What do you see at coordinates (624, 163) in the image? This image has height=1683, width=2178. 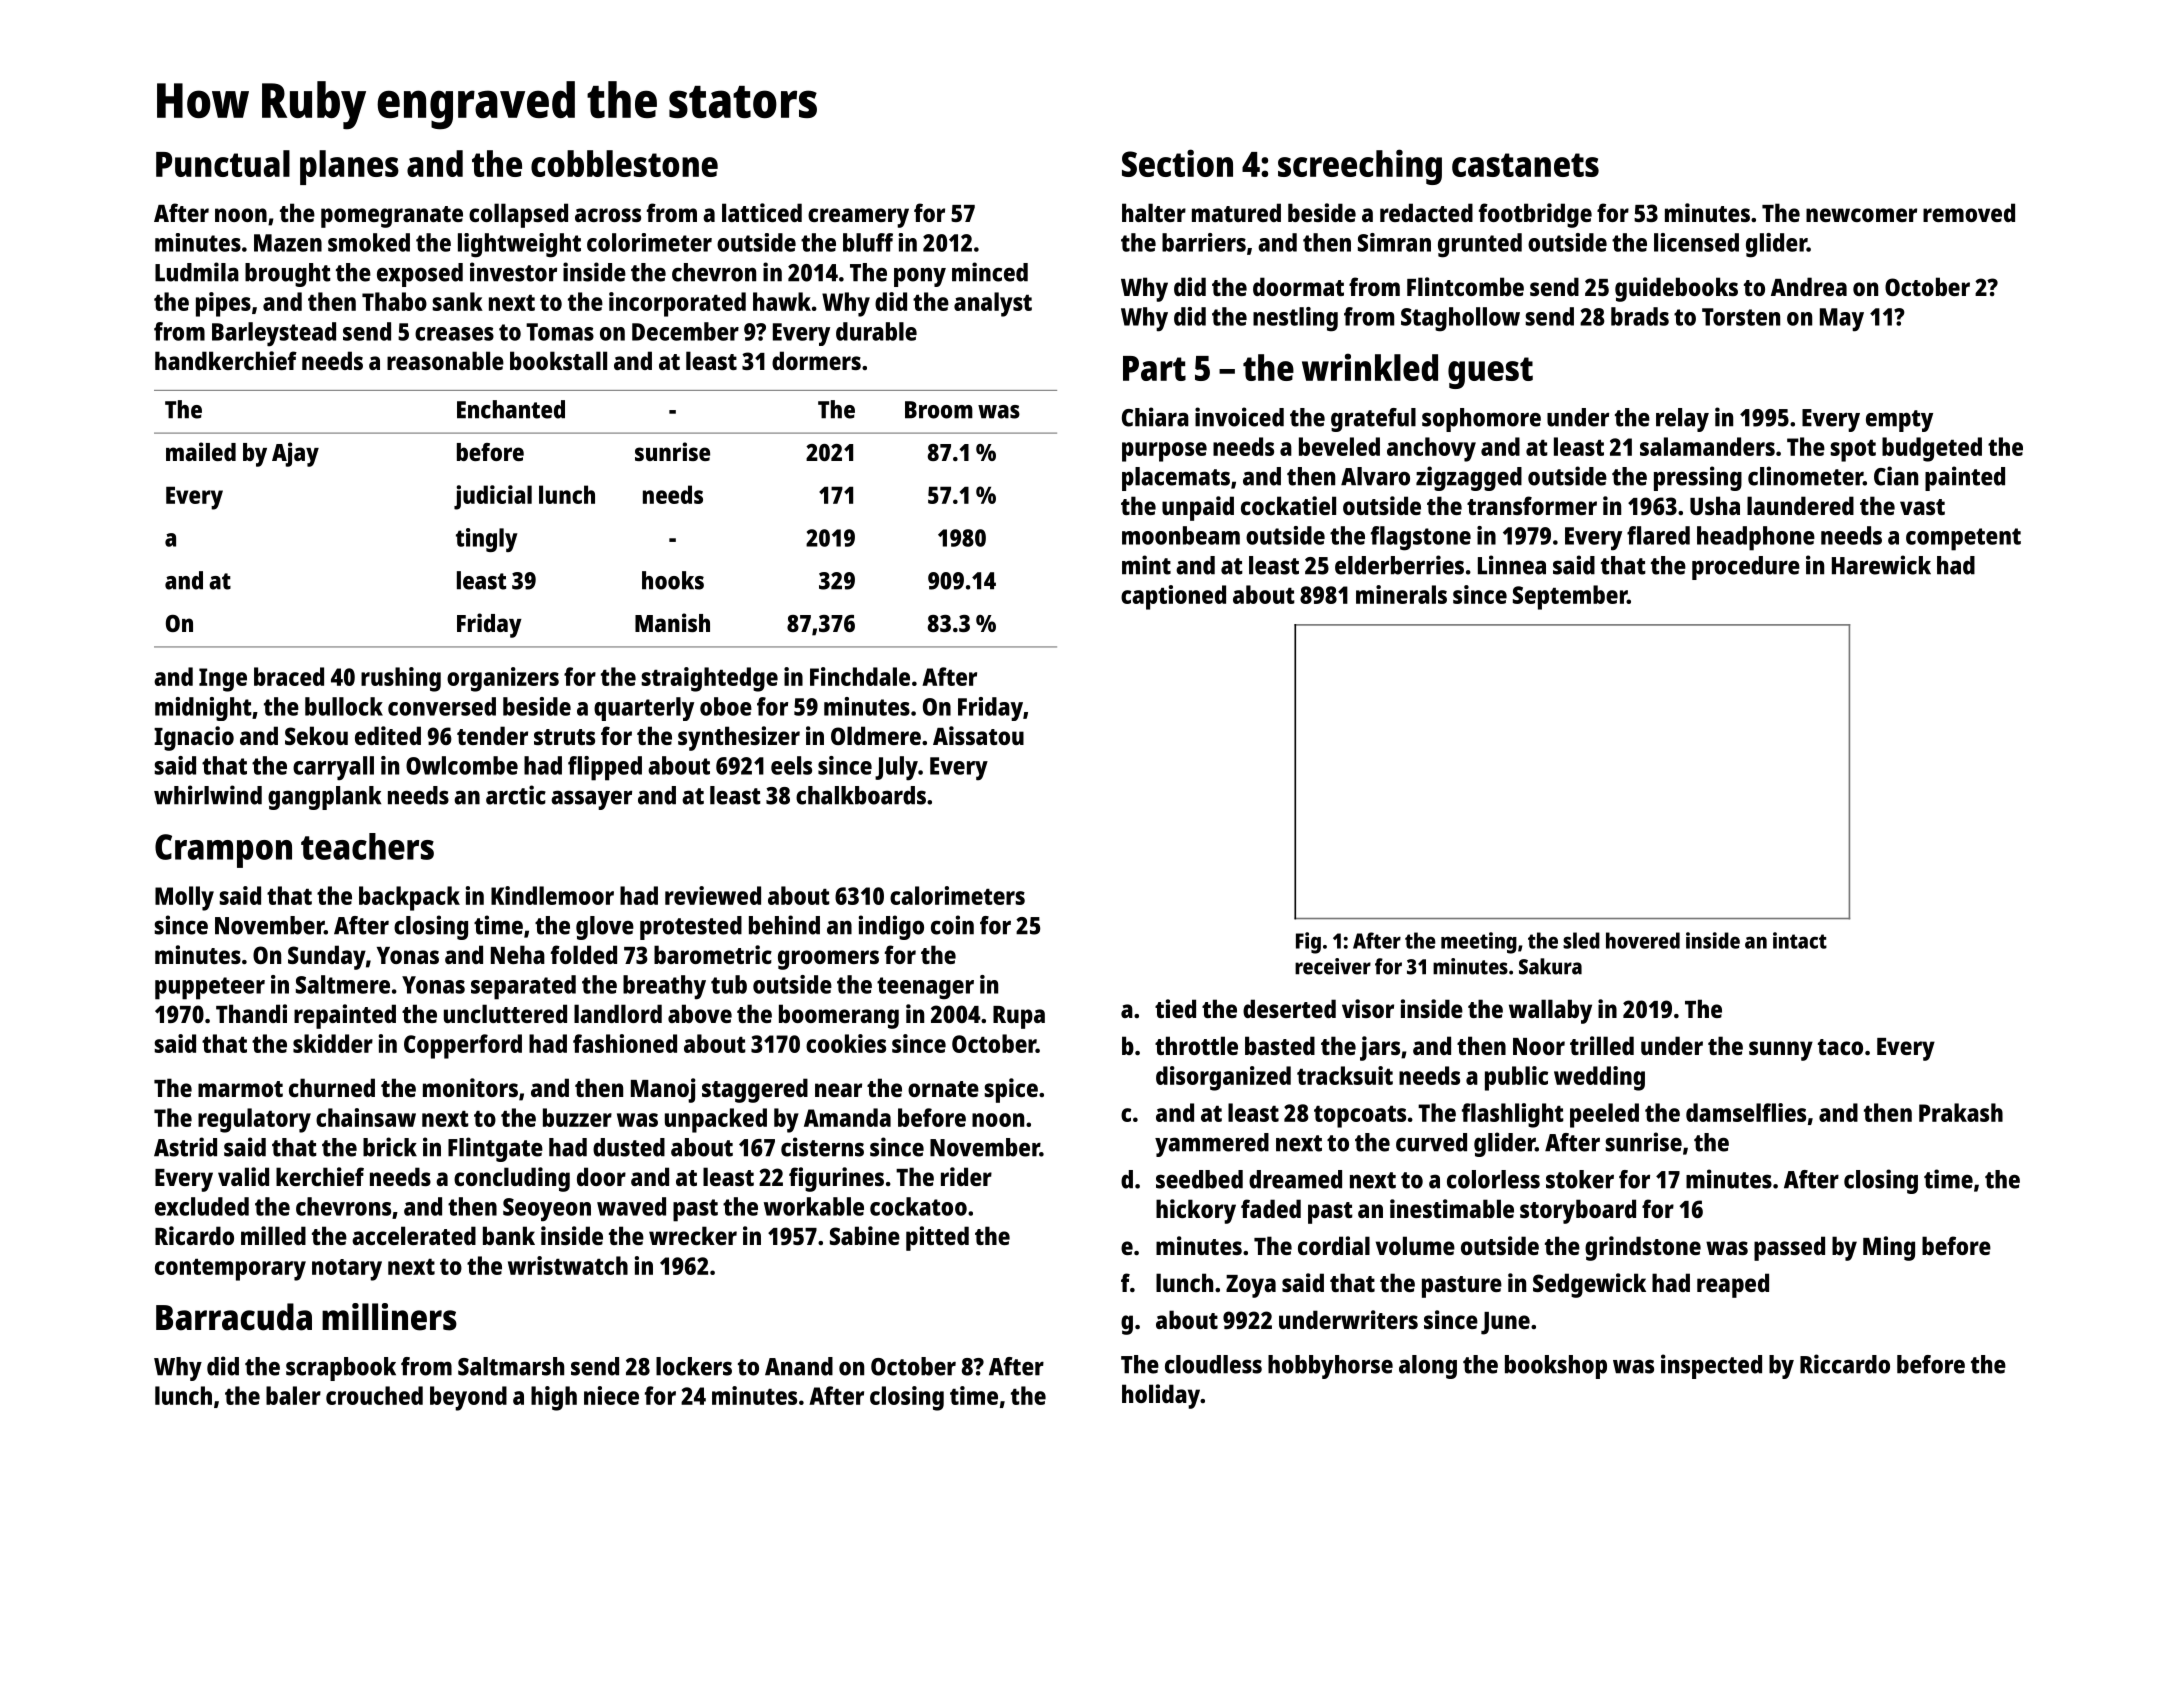 I see `cobblestone` at bounding box center [624, 163].
